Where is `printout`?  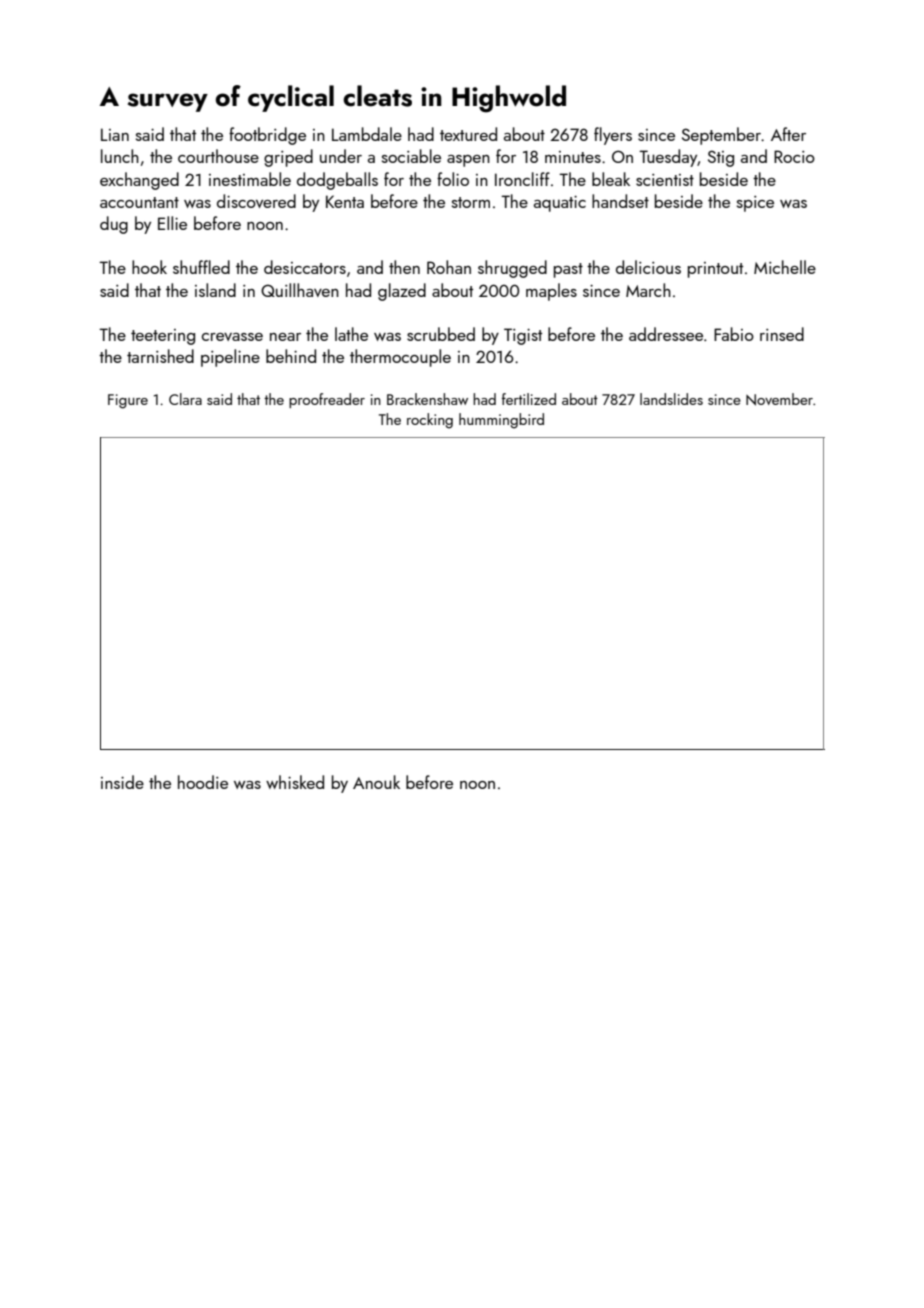 printout is located at coordinates (715, 270).
